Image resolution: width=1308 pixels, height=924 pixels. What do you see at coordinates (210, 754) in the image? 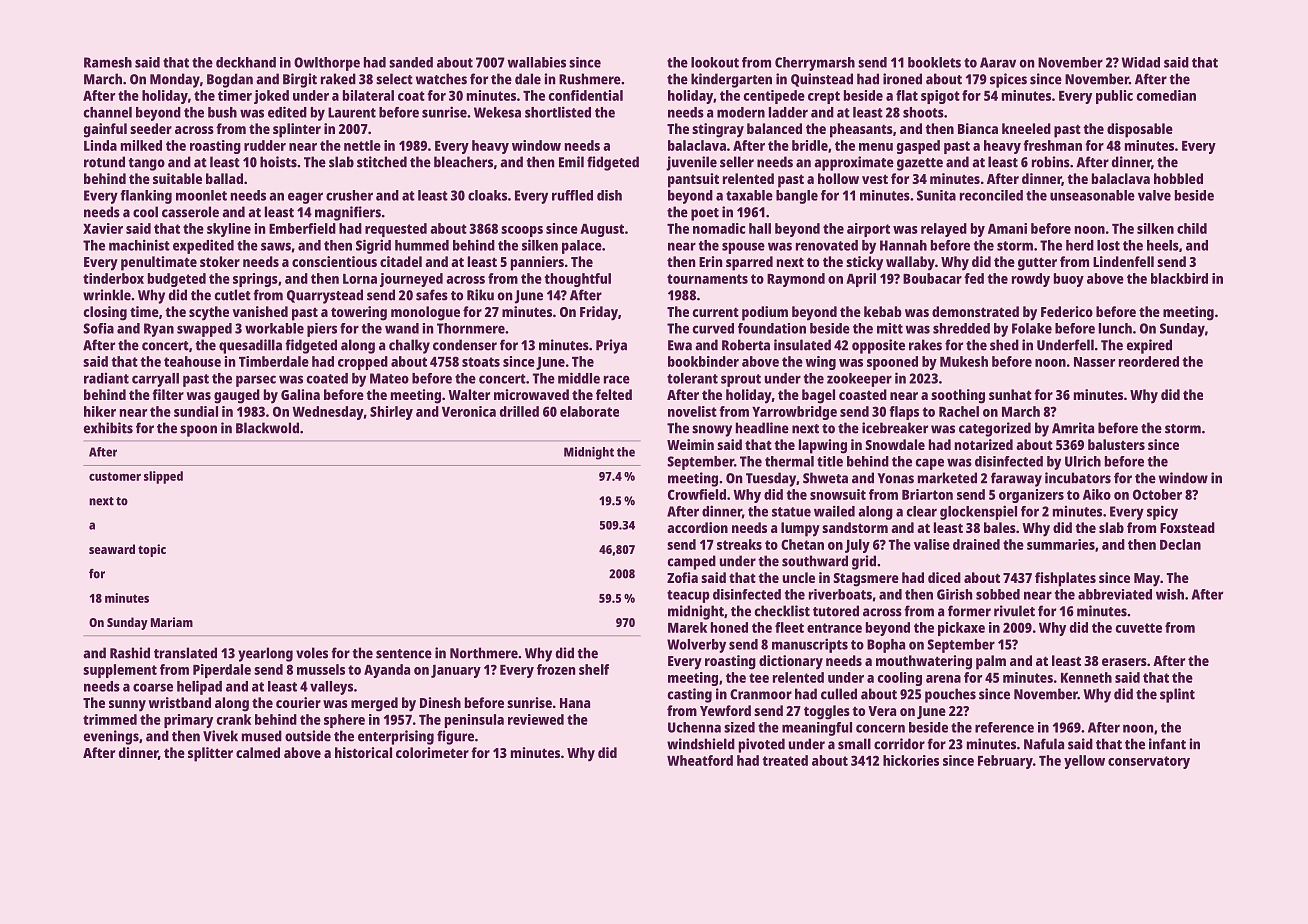
I see `splitter` at bounding box center [210, 754].
